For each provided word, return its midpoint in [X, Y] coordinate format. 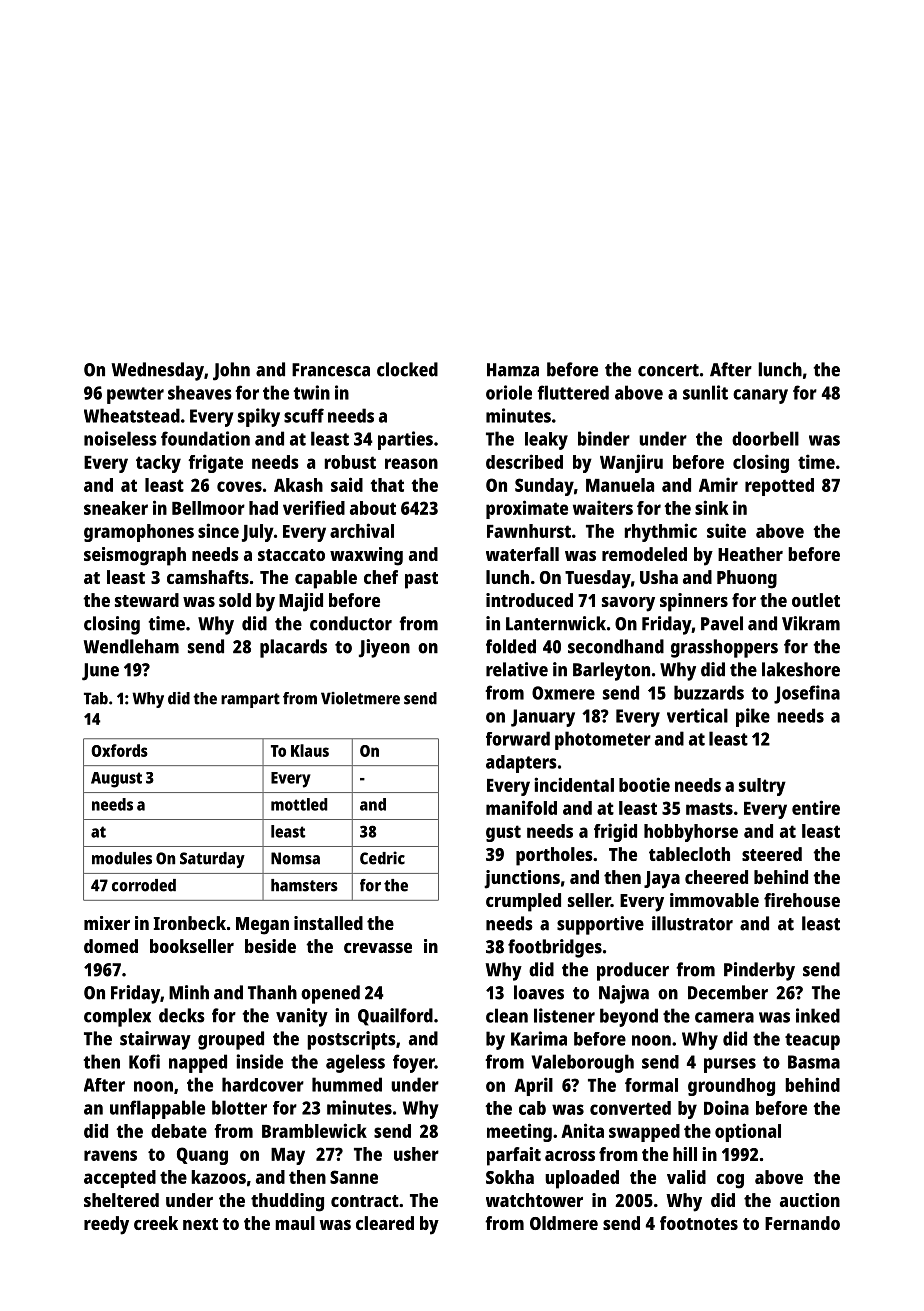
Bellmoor [208, 508]
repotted [779, 487]
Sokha [510, 1177]
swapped [644, 1133]
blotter [239, 1107]
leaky [546, 441]
